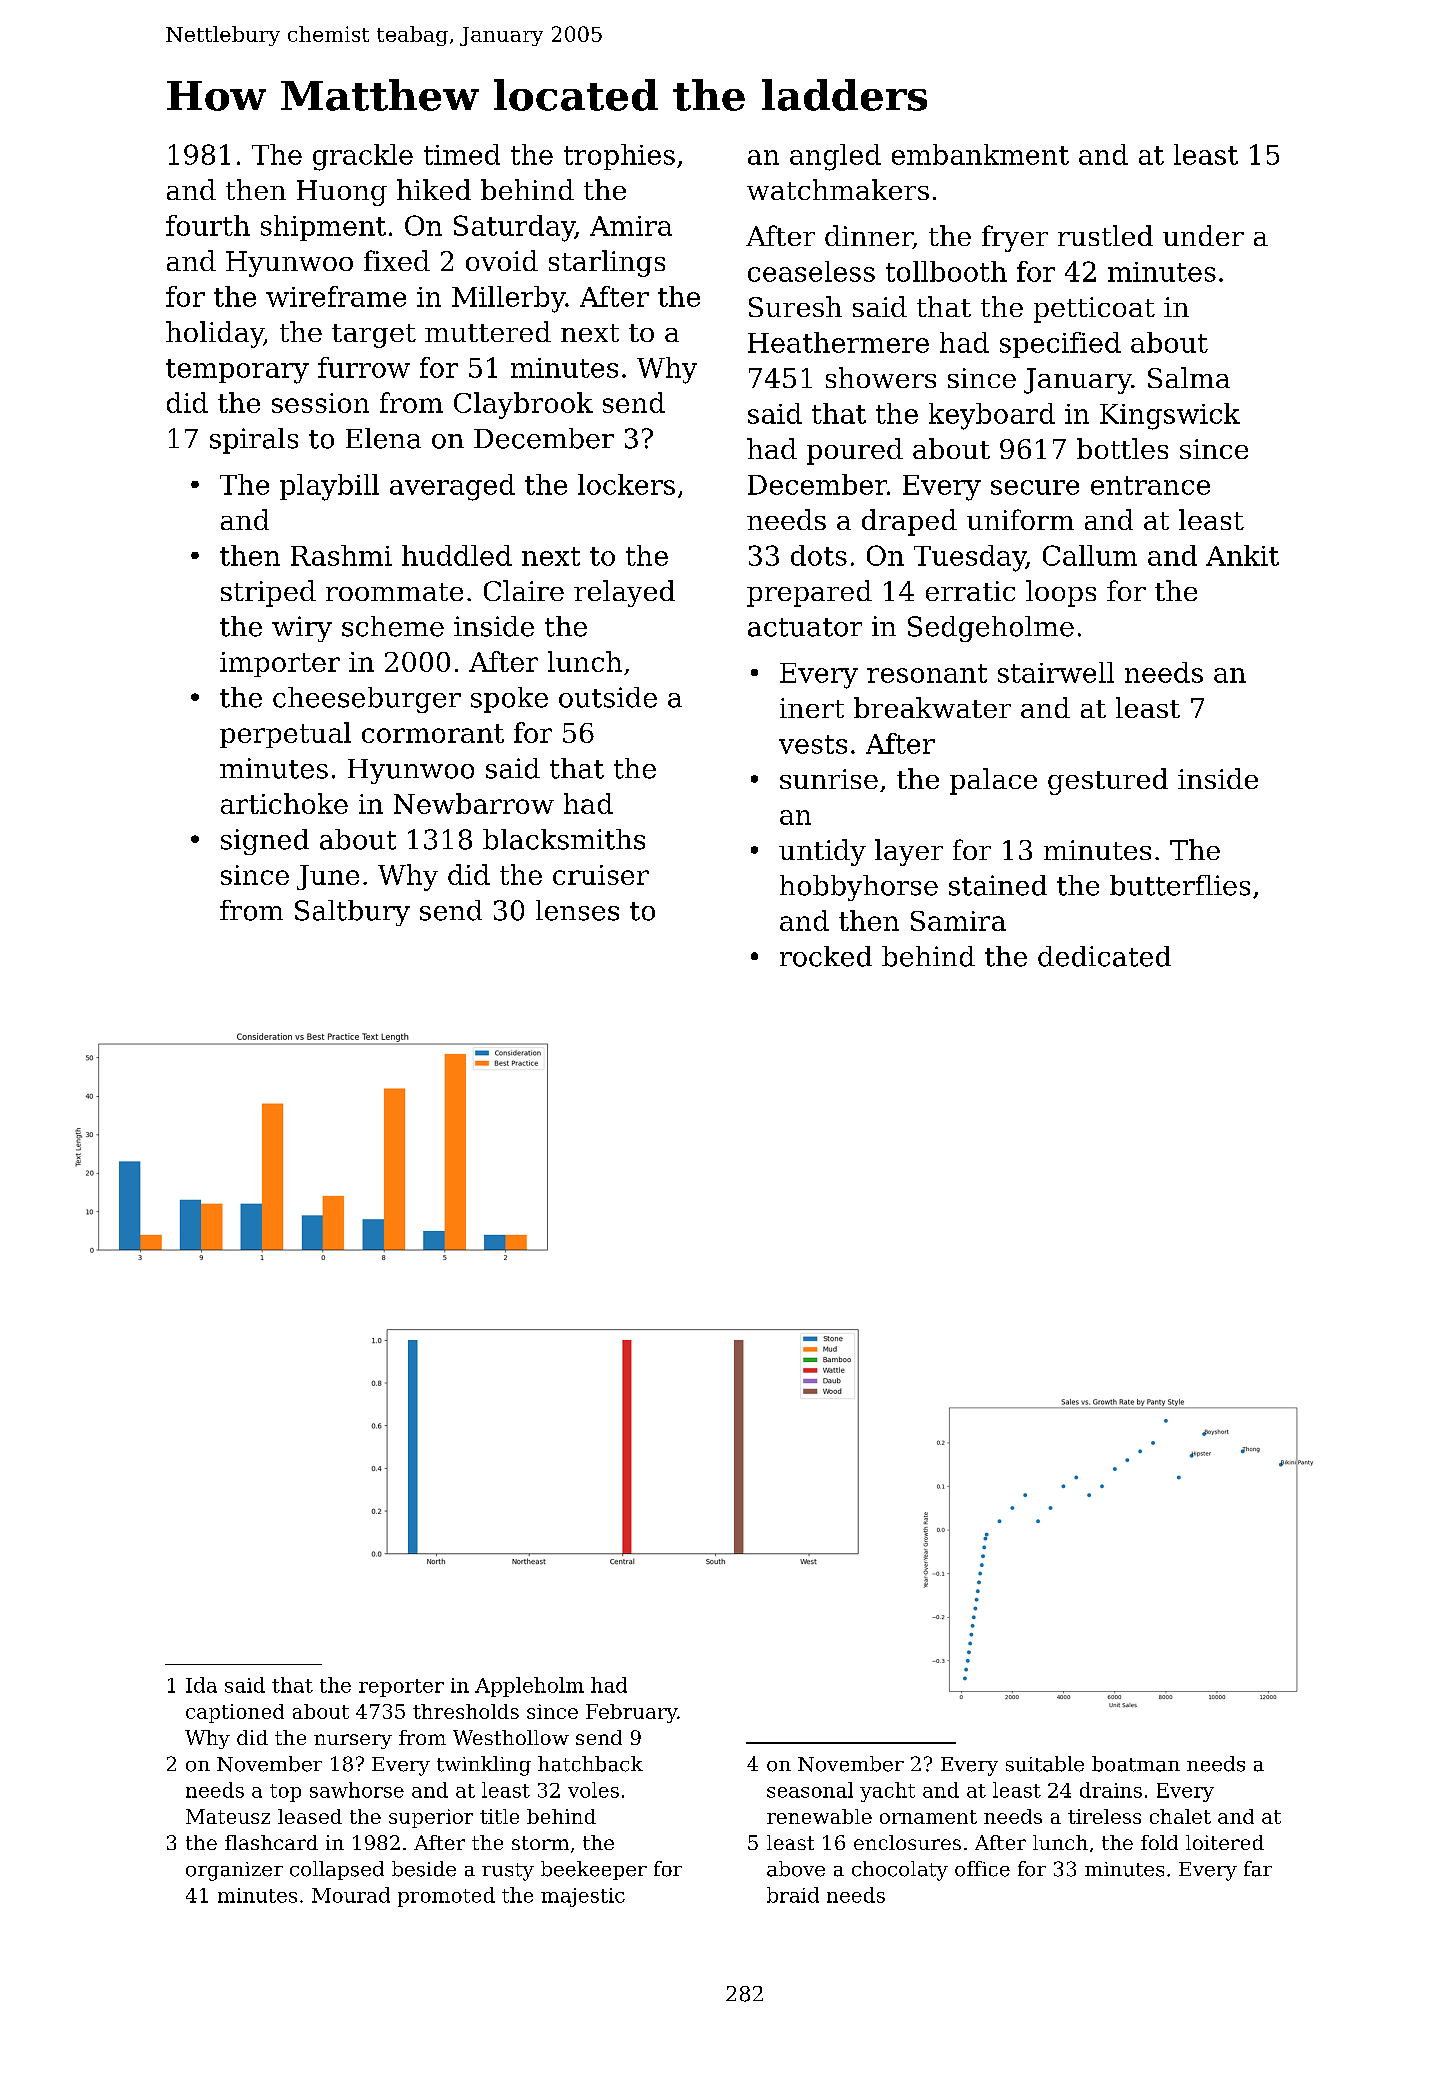 The image size is (1450, 2100). I want to click on Saltbury, so click(352, 913).
